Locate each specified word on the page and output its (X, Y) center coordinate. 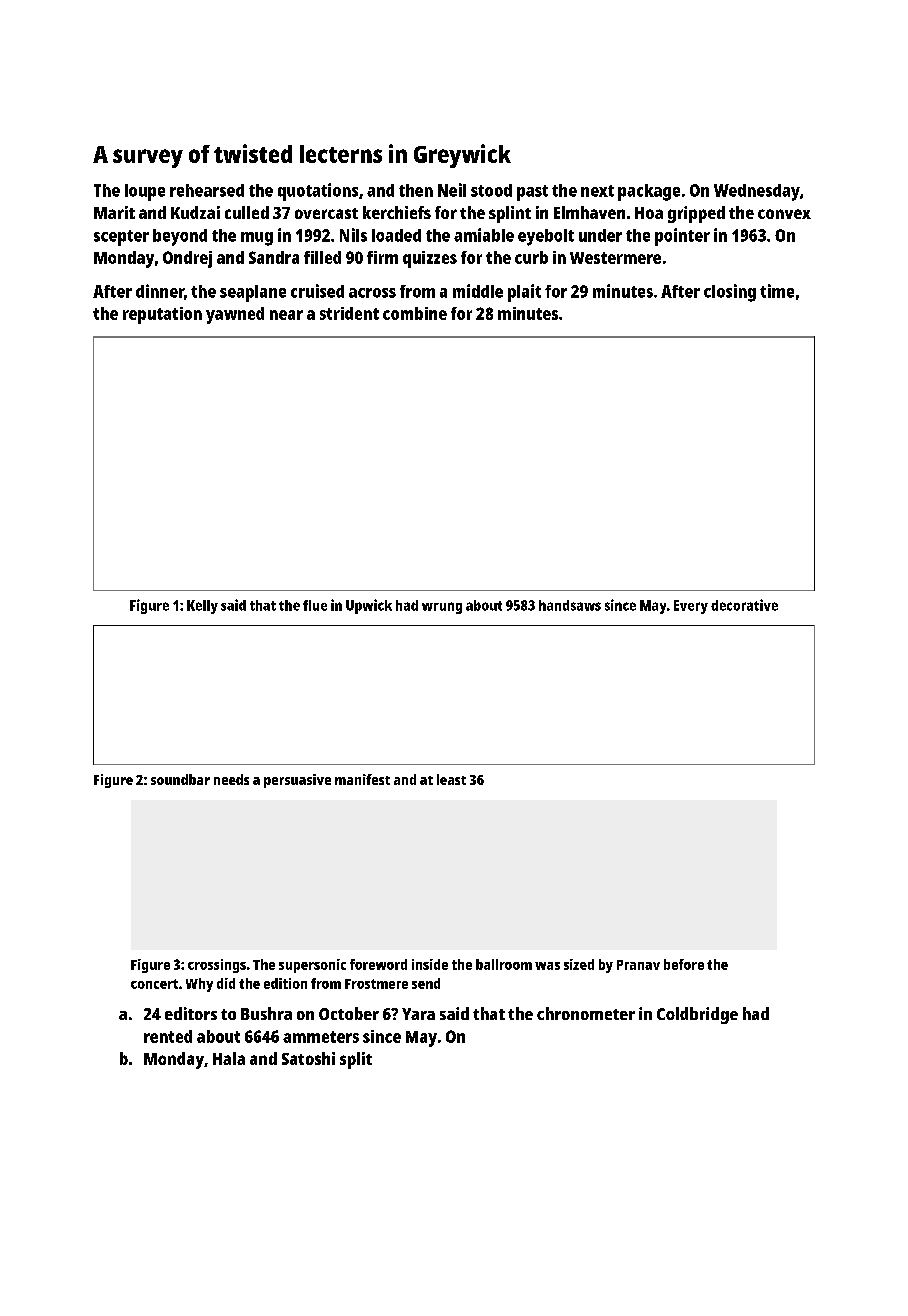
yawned (235, 315)
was (547, 966)
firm (382, 257)
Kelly (202, 607)
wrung (442, 608)
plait (524, 293)
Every (691, 607)
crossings (217, 966)
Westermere (615, 258)
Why (199, 985)
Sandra (274, 257)
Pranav (638, 965)
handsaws (570, 605)
